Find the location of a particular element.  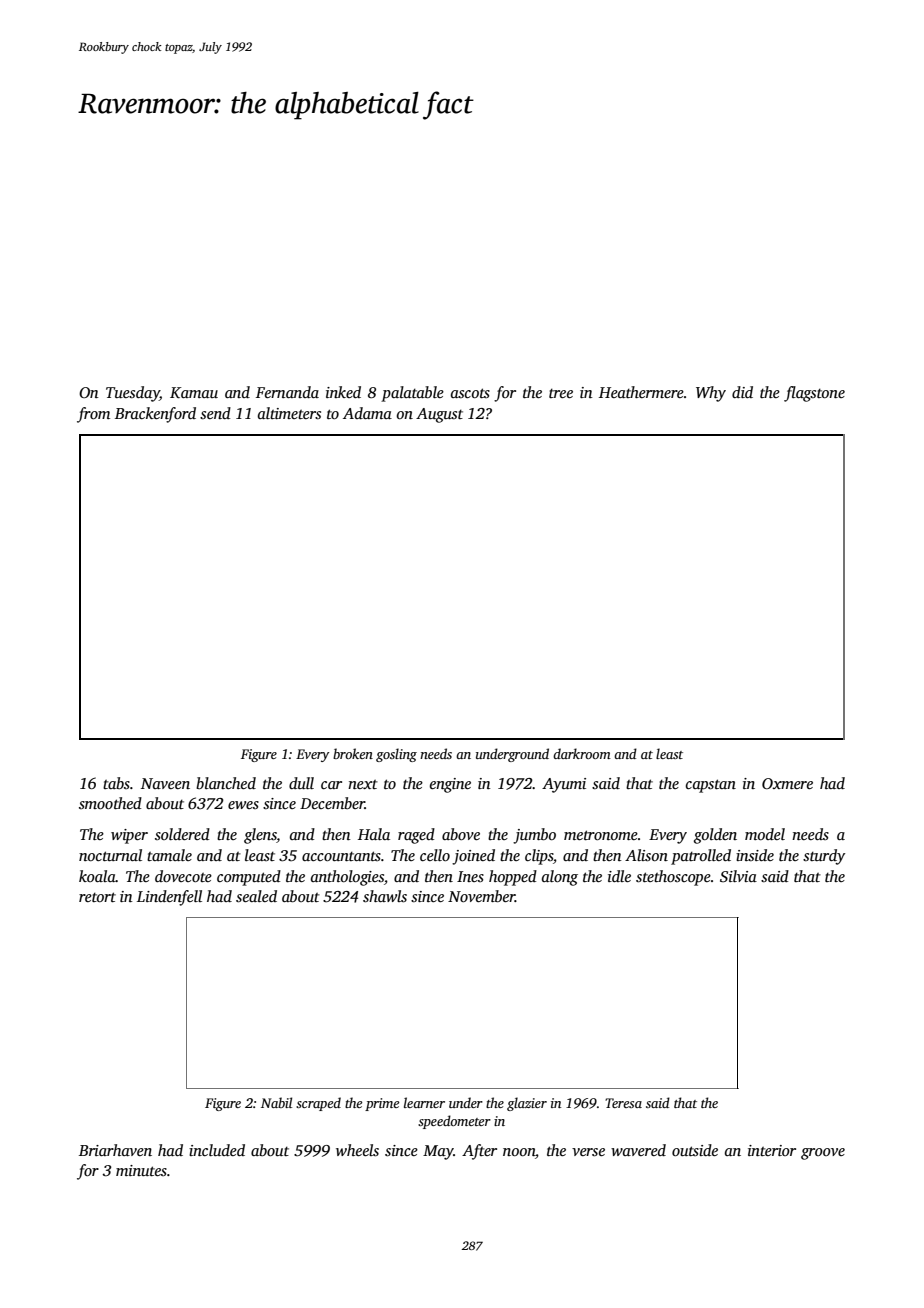

capstan is located at coordinates (711, 786).
